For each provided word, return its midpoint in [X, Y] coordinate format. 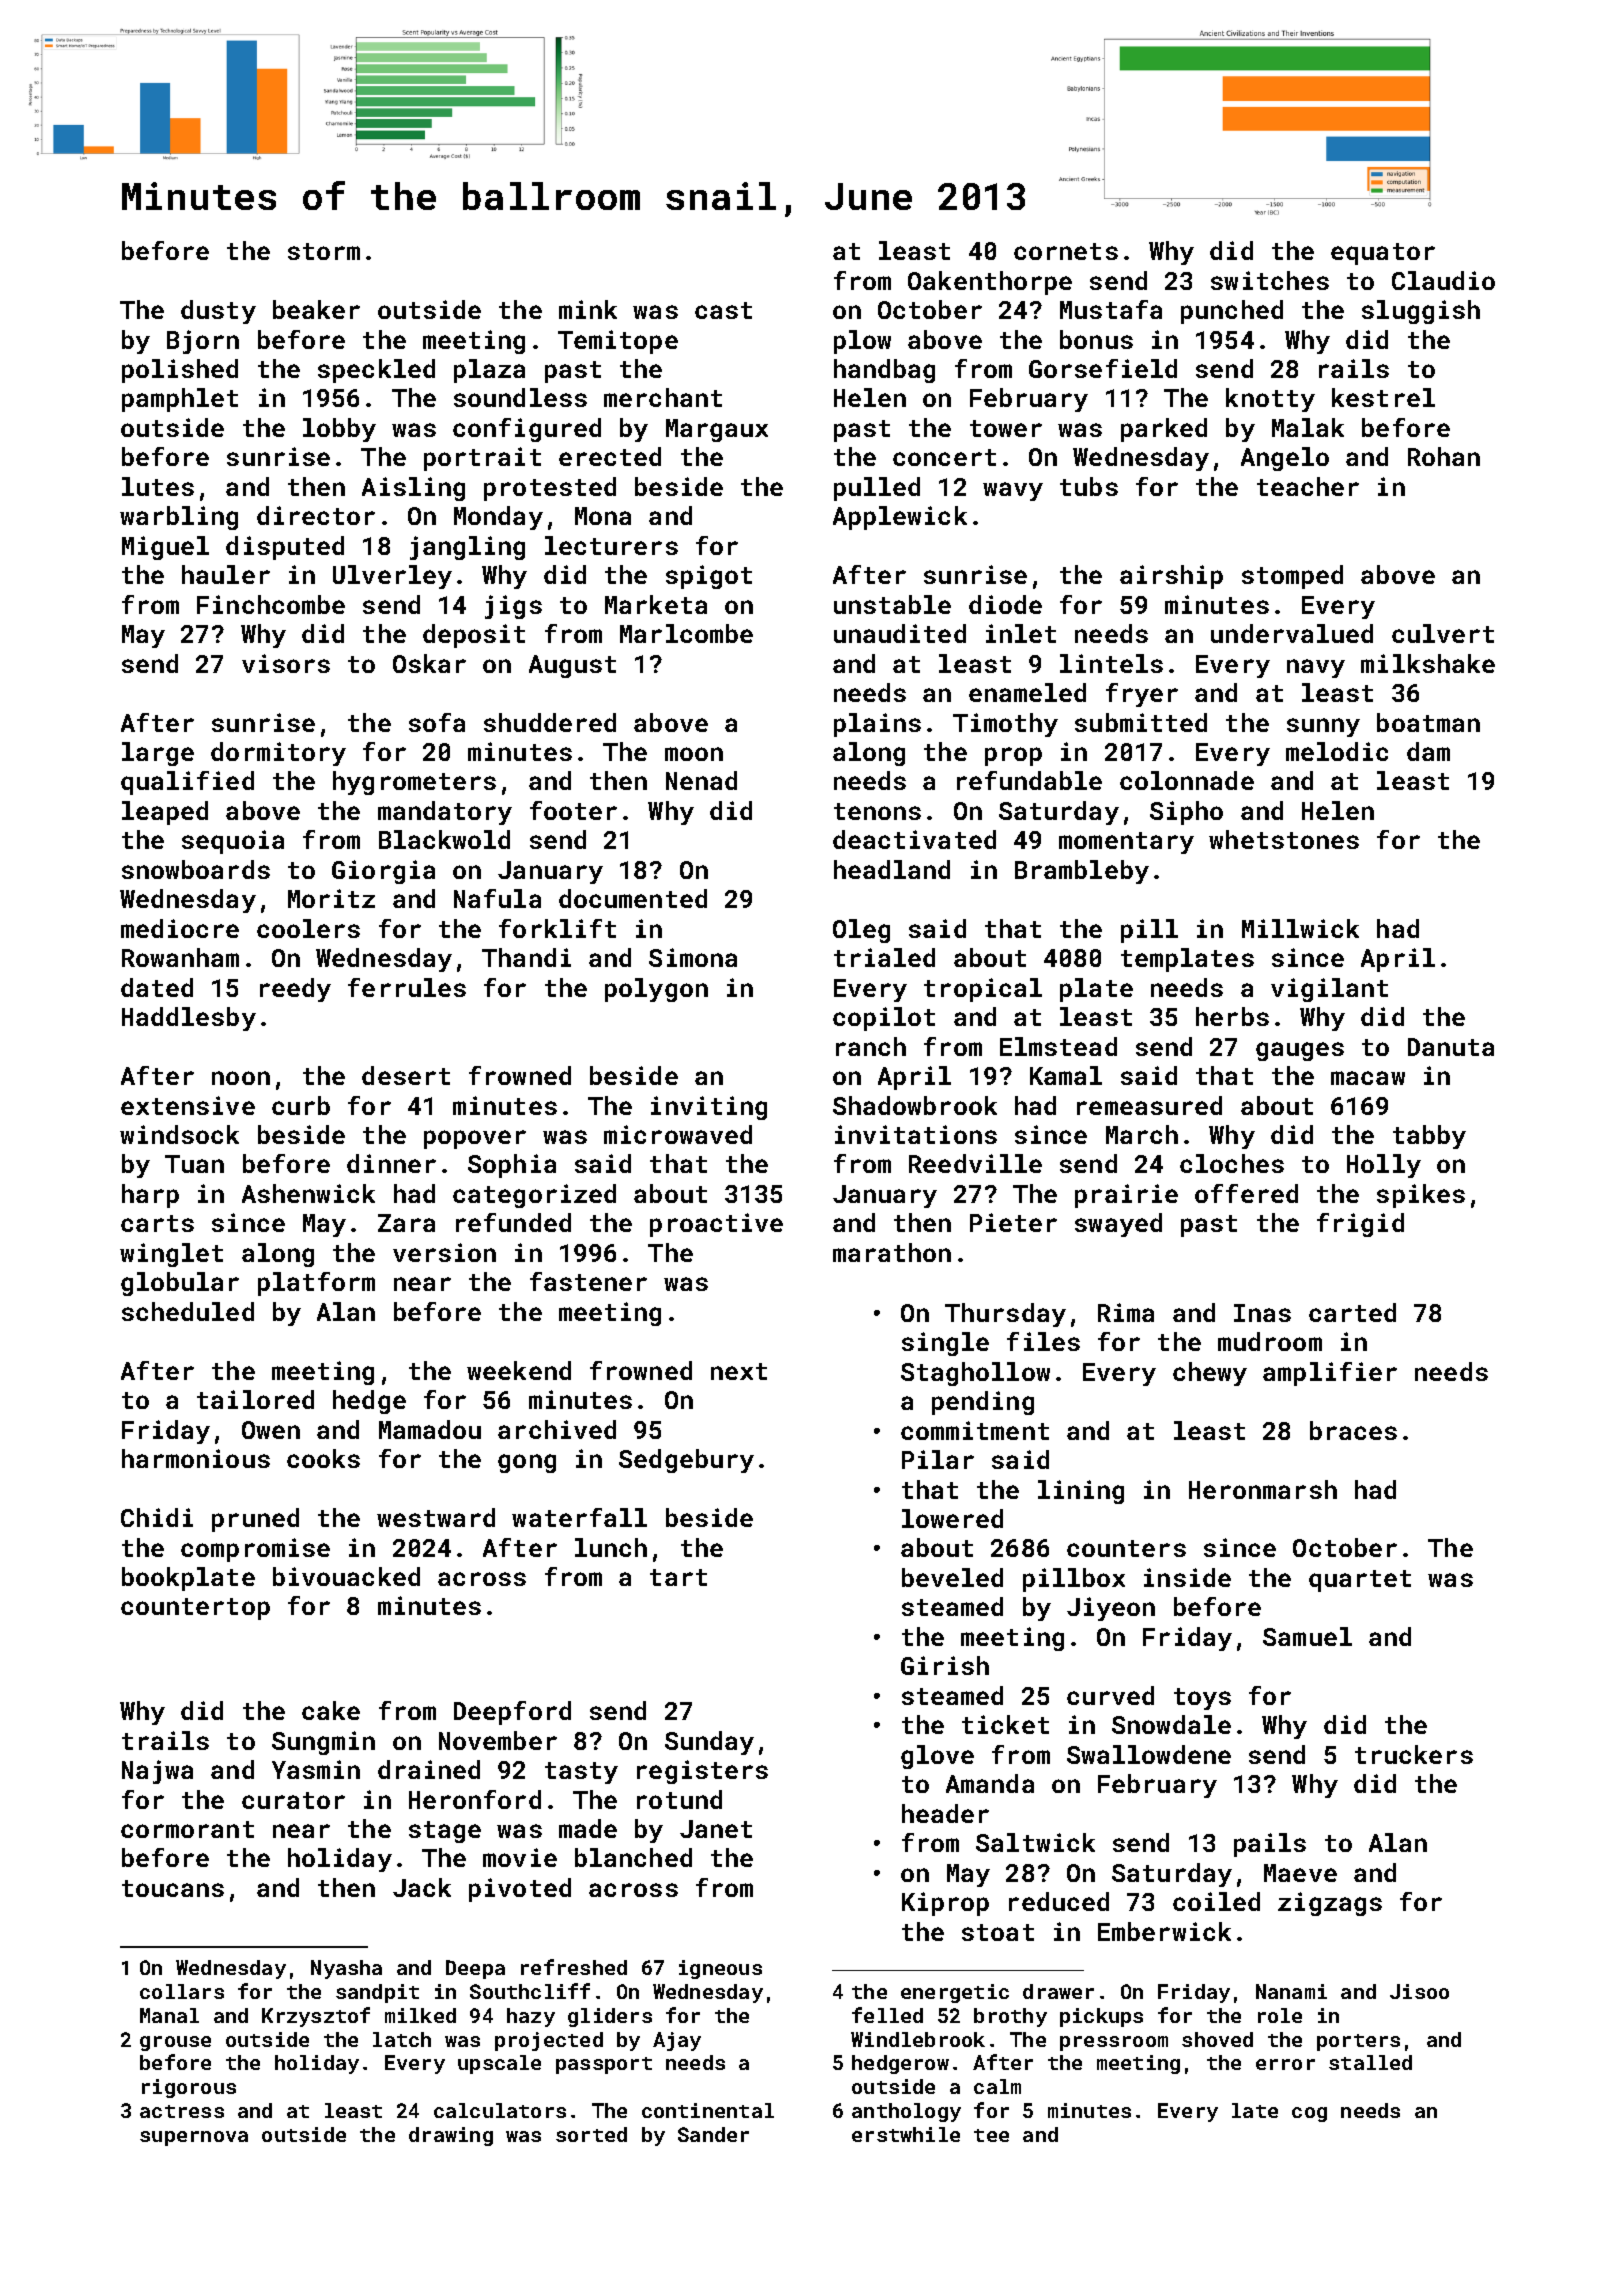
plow [862, 342]
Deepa [475, 1969]
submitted [1141, 722]
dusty [218, 312]
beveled [952, 1577]
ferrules [407, 987]
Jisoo [1419, 1991]
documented [633, 898]
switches [1270, 280]
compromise [255, 1550]
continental [708, 2110]
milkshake [1428, 663]
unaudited [900, 633]
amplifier [1330, 1374]
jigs [513, 607]
